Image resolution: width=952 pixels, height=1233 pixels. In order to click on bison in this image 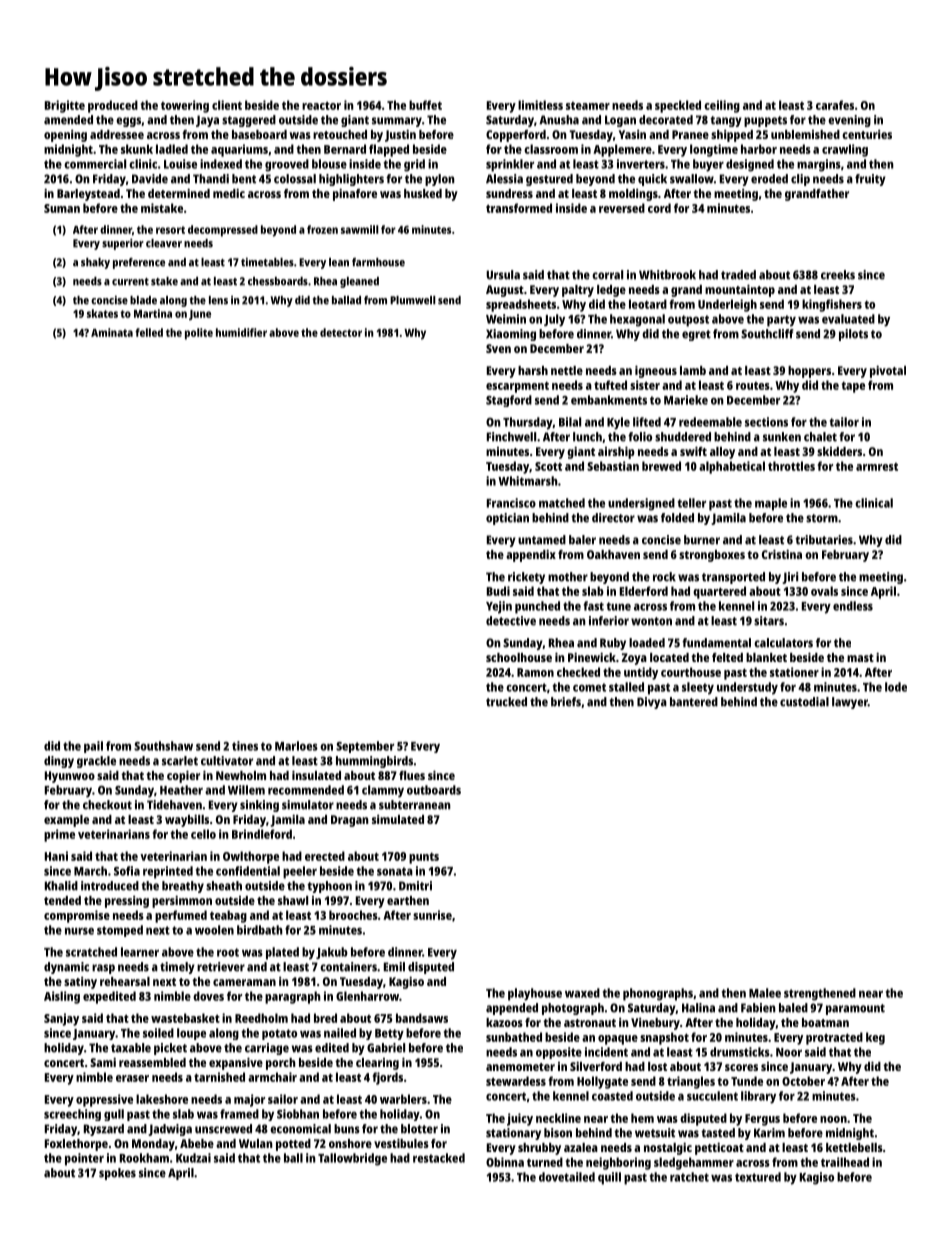, I will do `click(558, 1133)`.
